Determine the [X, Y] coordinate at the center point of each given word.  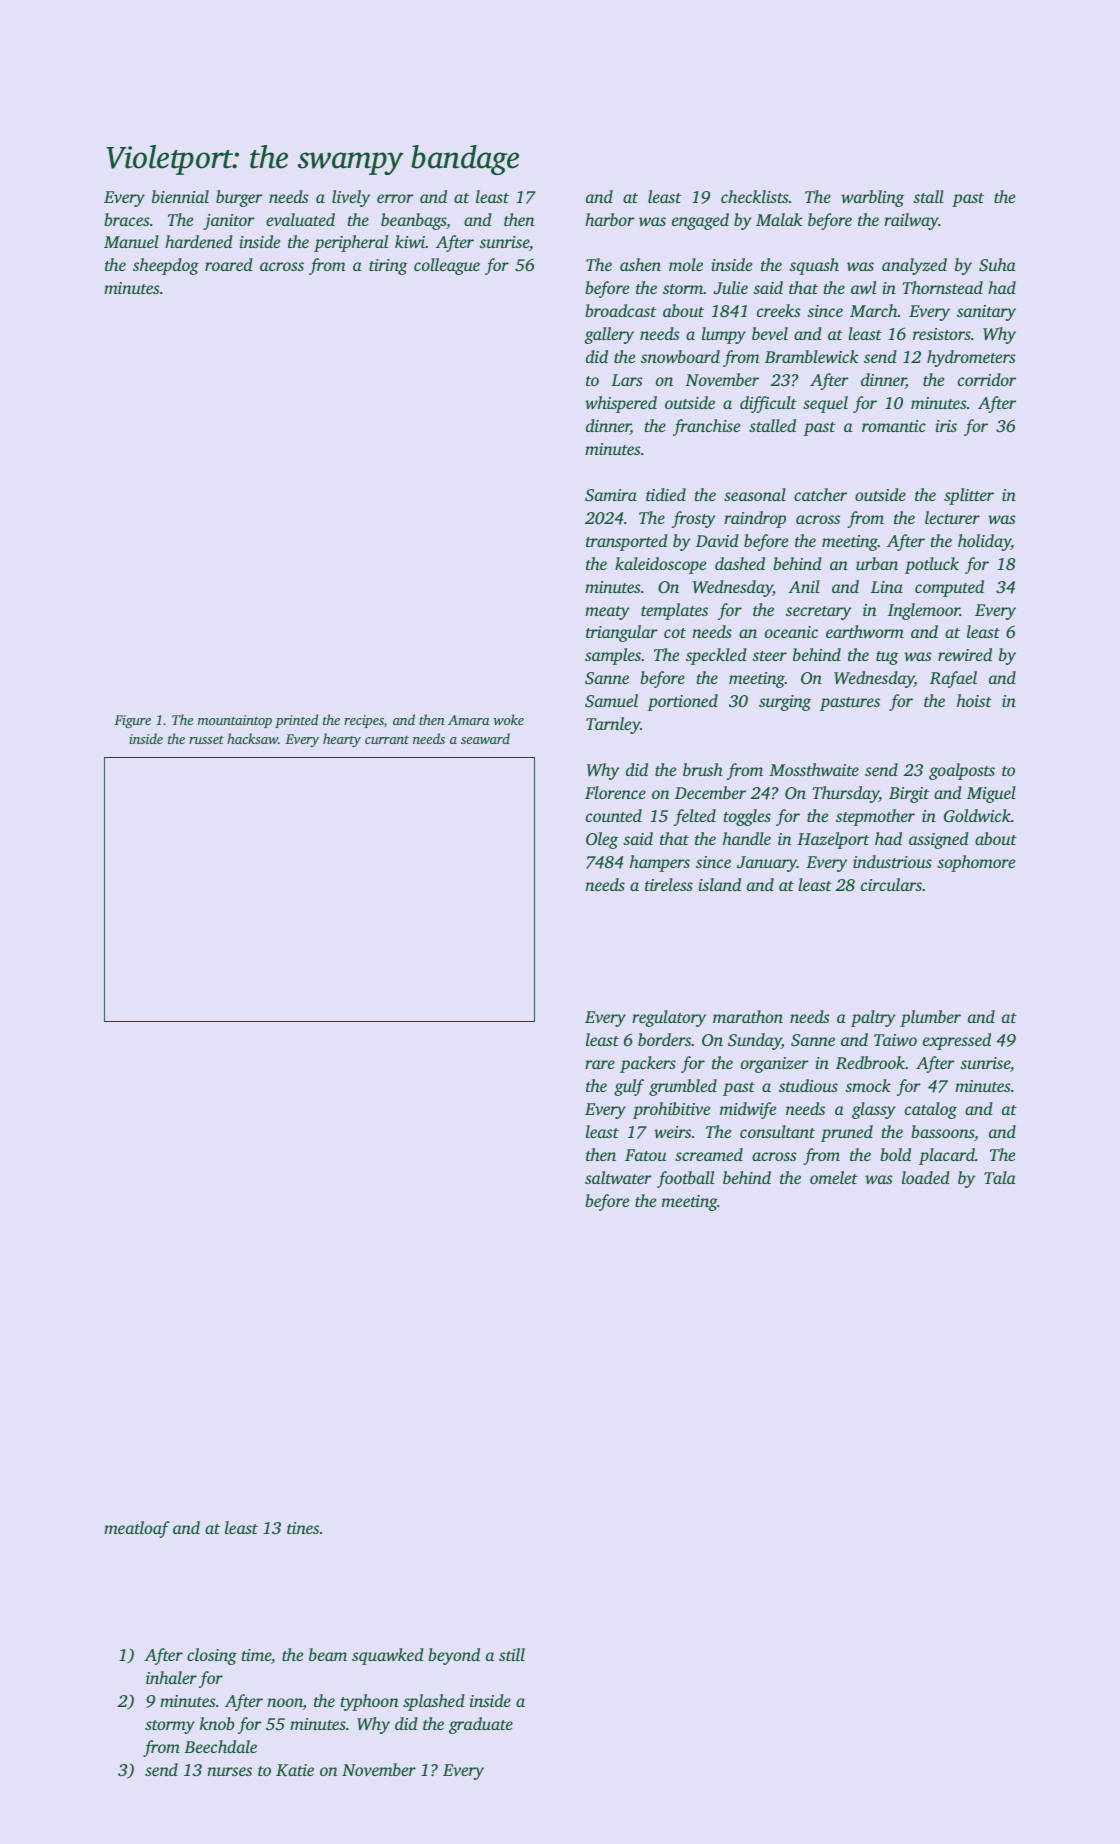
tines [303, 1528]
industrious [892, 861]
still [512, 1654]
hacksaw [252, 738]
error [395, 198]
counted [614, 815]
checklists [755, 196]
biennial [180, 196]
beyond [454, 1656]
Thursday [845, 794]
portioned [682, 702]
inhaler [171, 1677]
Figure [132, 721]
